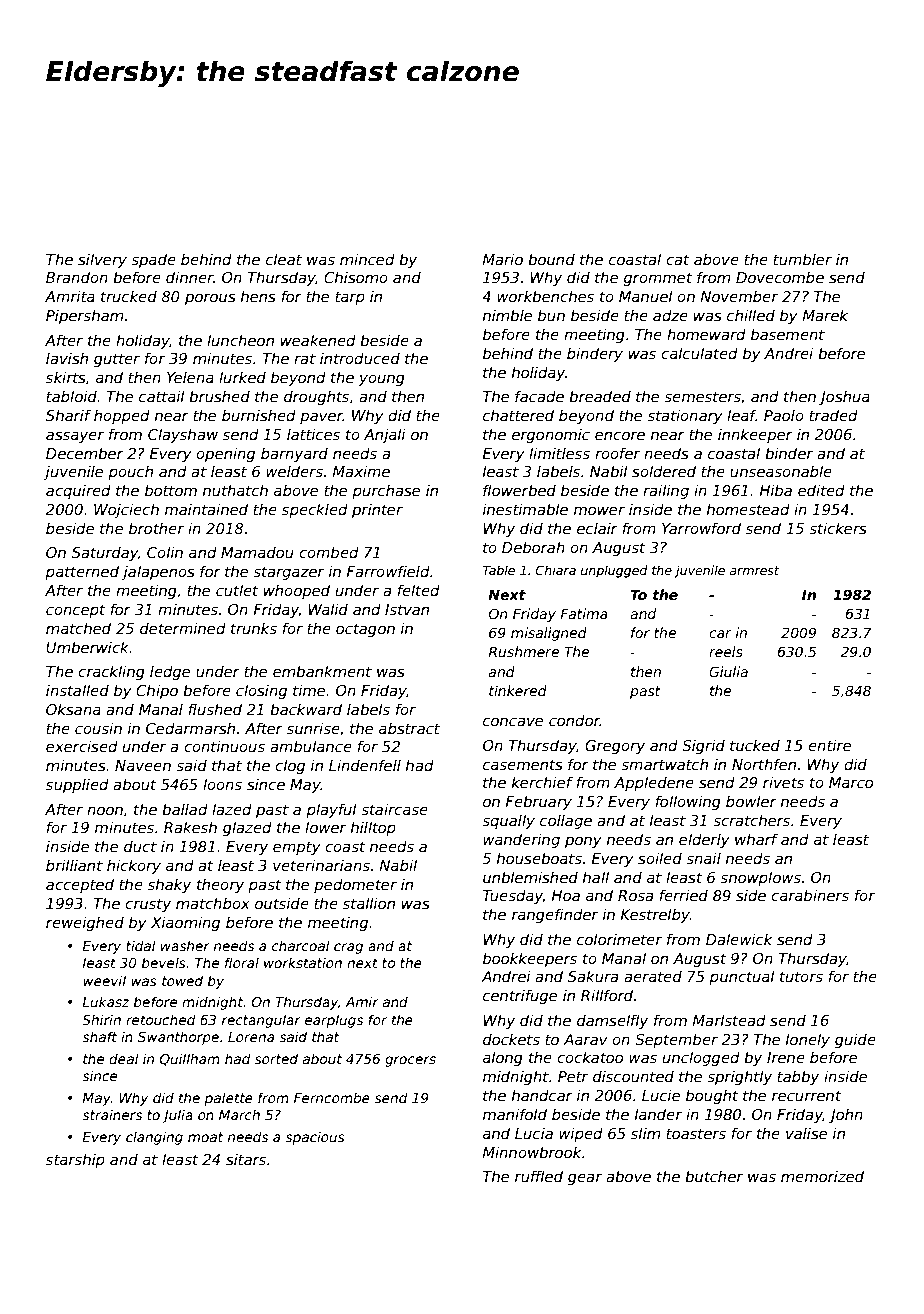  I want to click on starship, so click(75, 1160).
